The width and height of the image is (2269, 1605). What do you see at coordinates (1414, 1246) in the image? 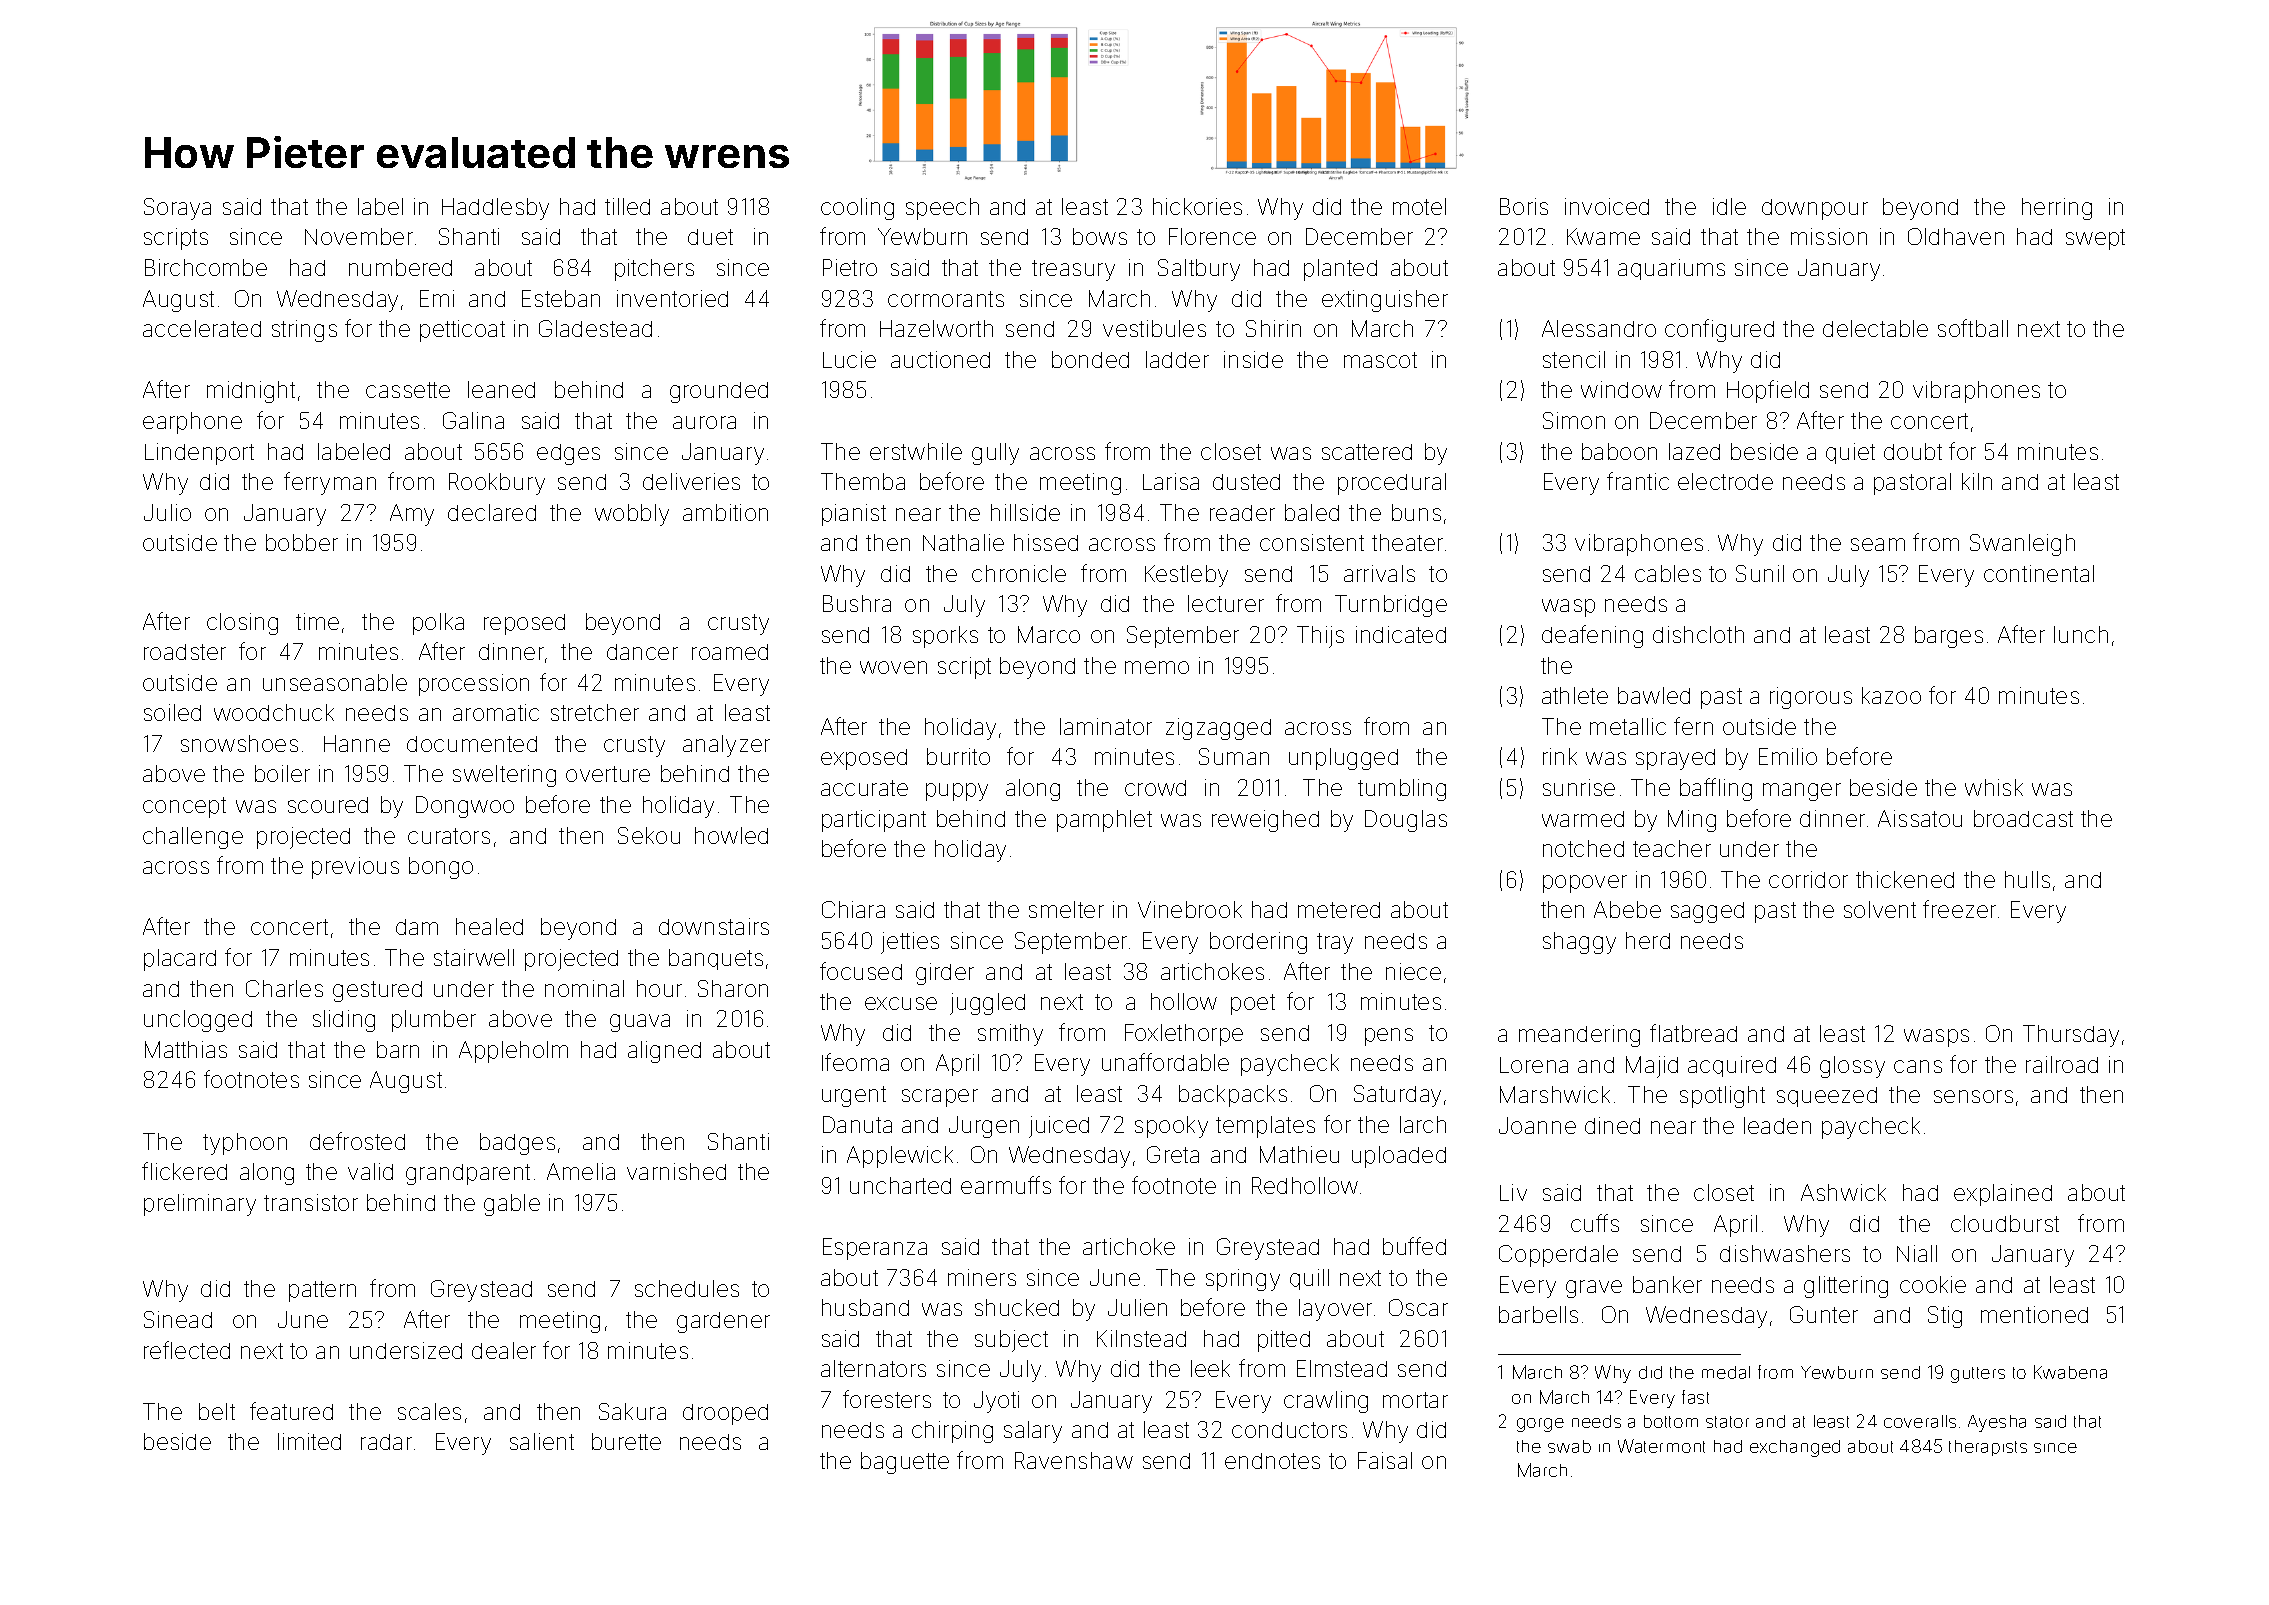
I see `buffed` at bounding box center [1414, 1246].
